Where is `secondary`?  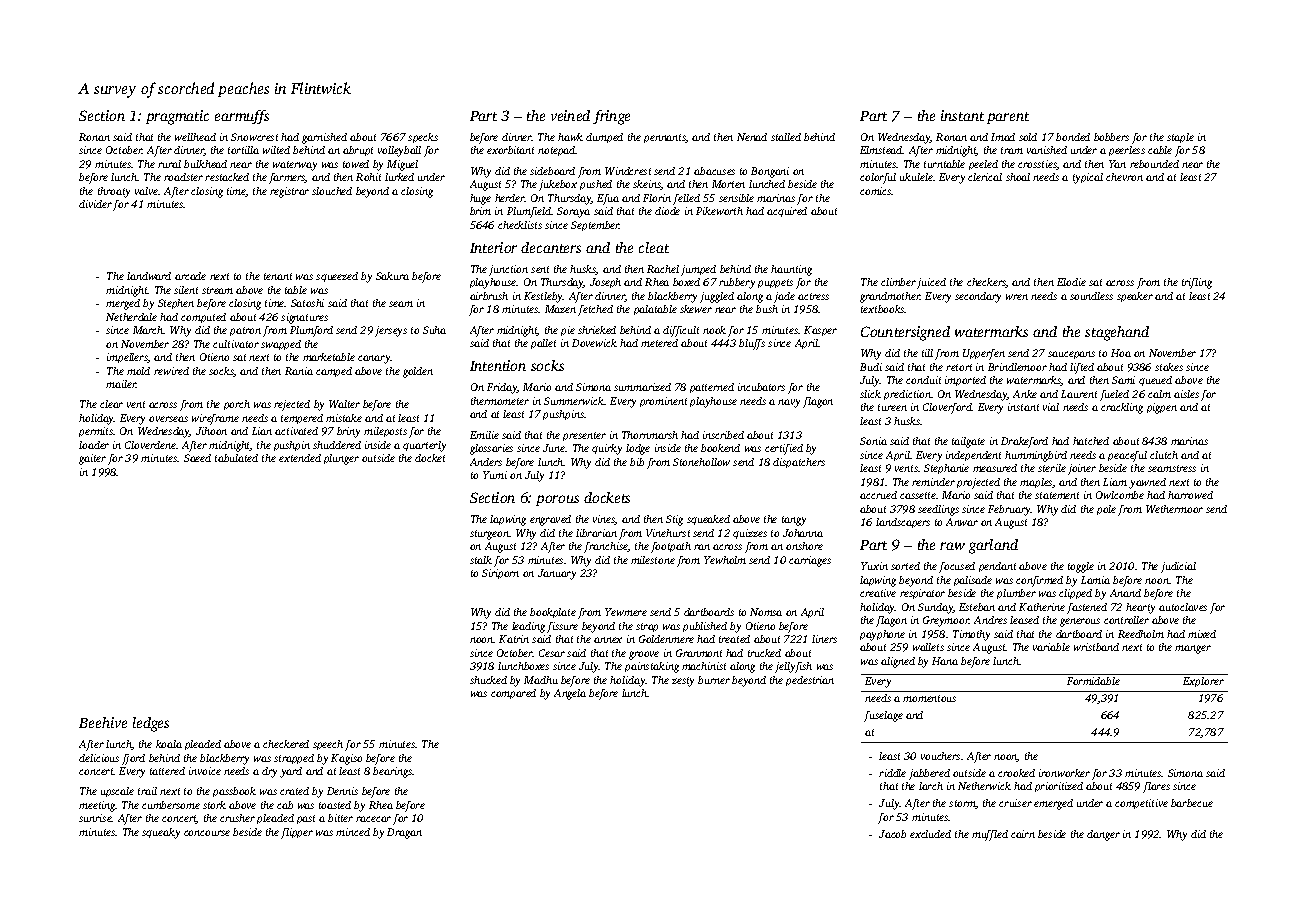 secondary is located at coordinates (978, 297).
